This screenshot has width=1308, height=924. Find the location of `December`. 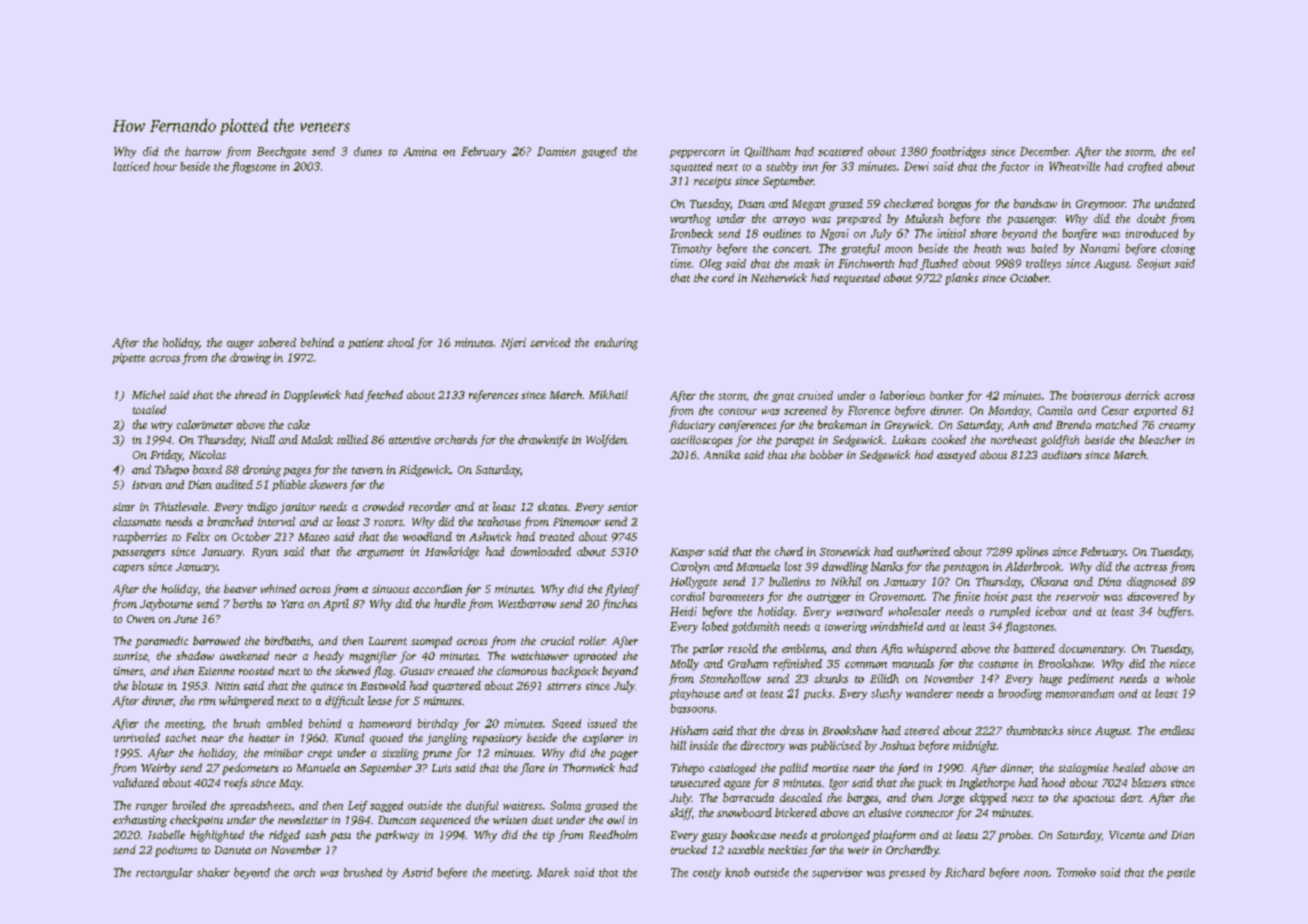

December is located at coordinates (1044, 151).
